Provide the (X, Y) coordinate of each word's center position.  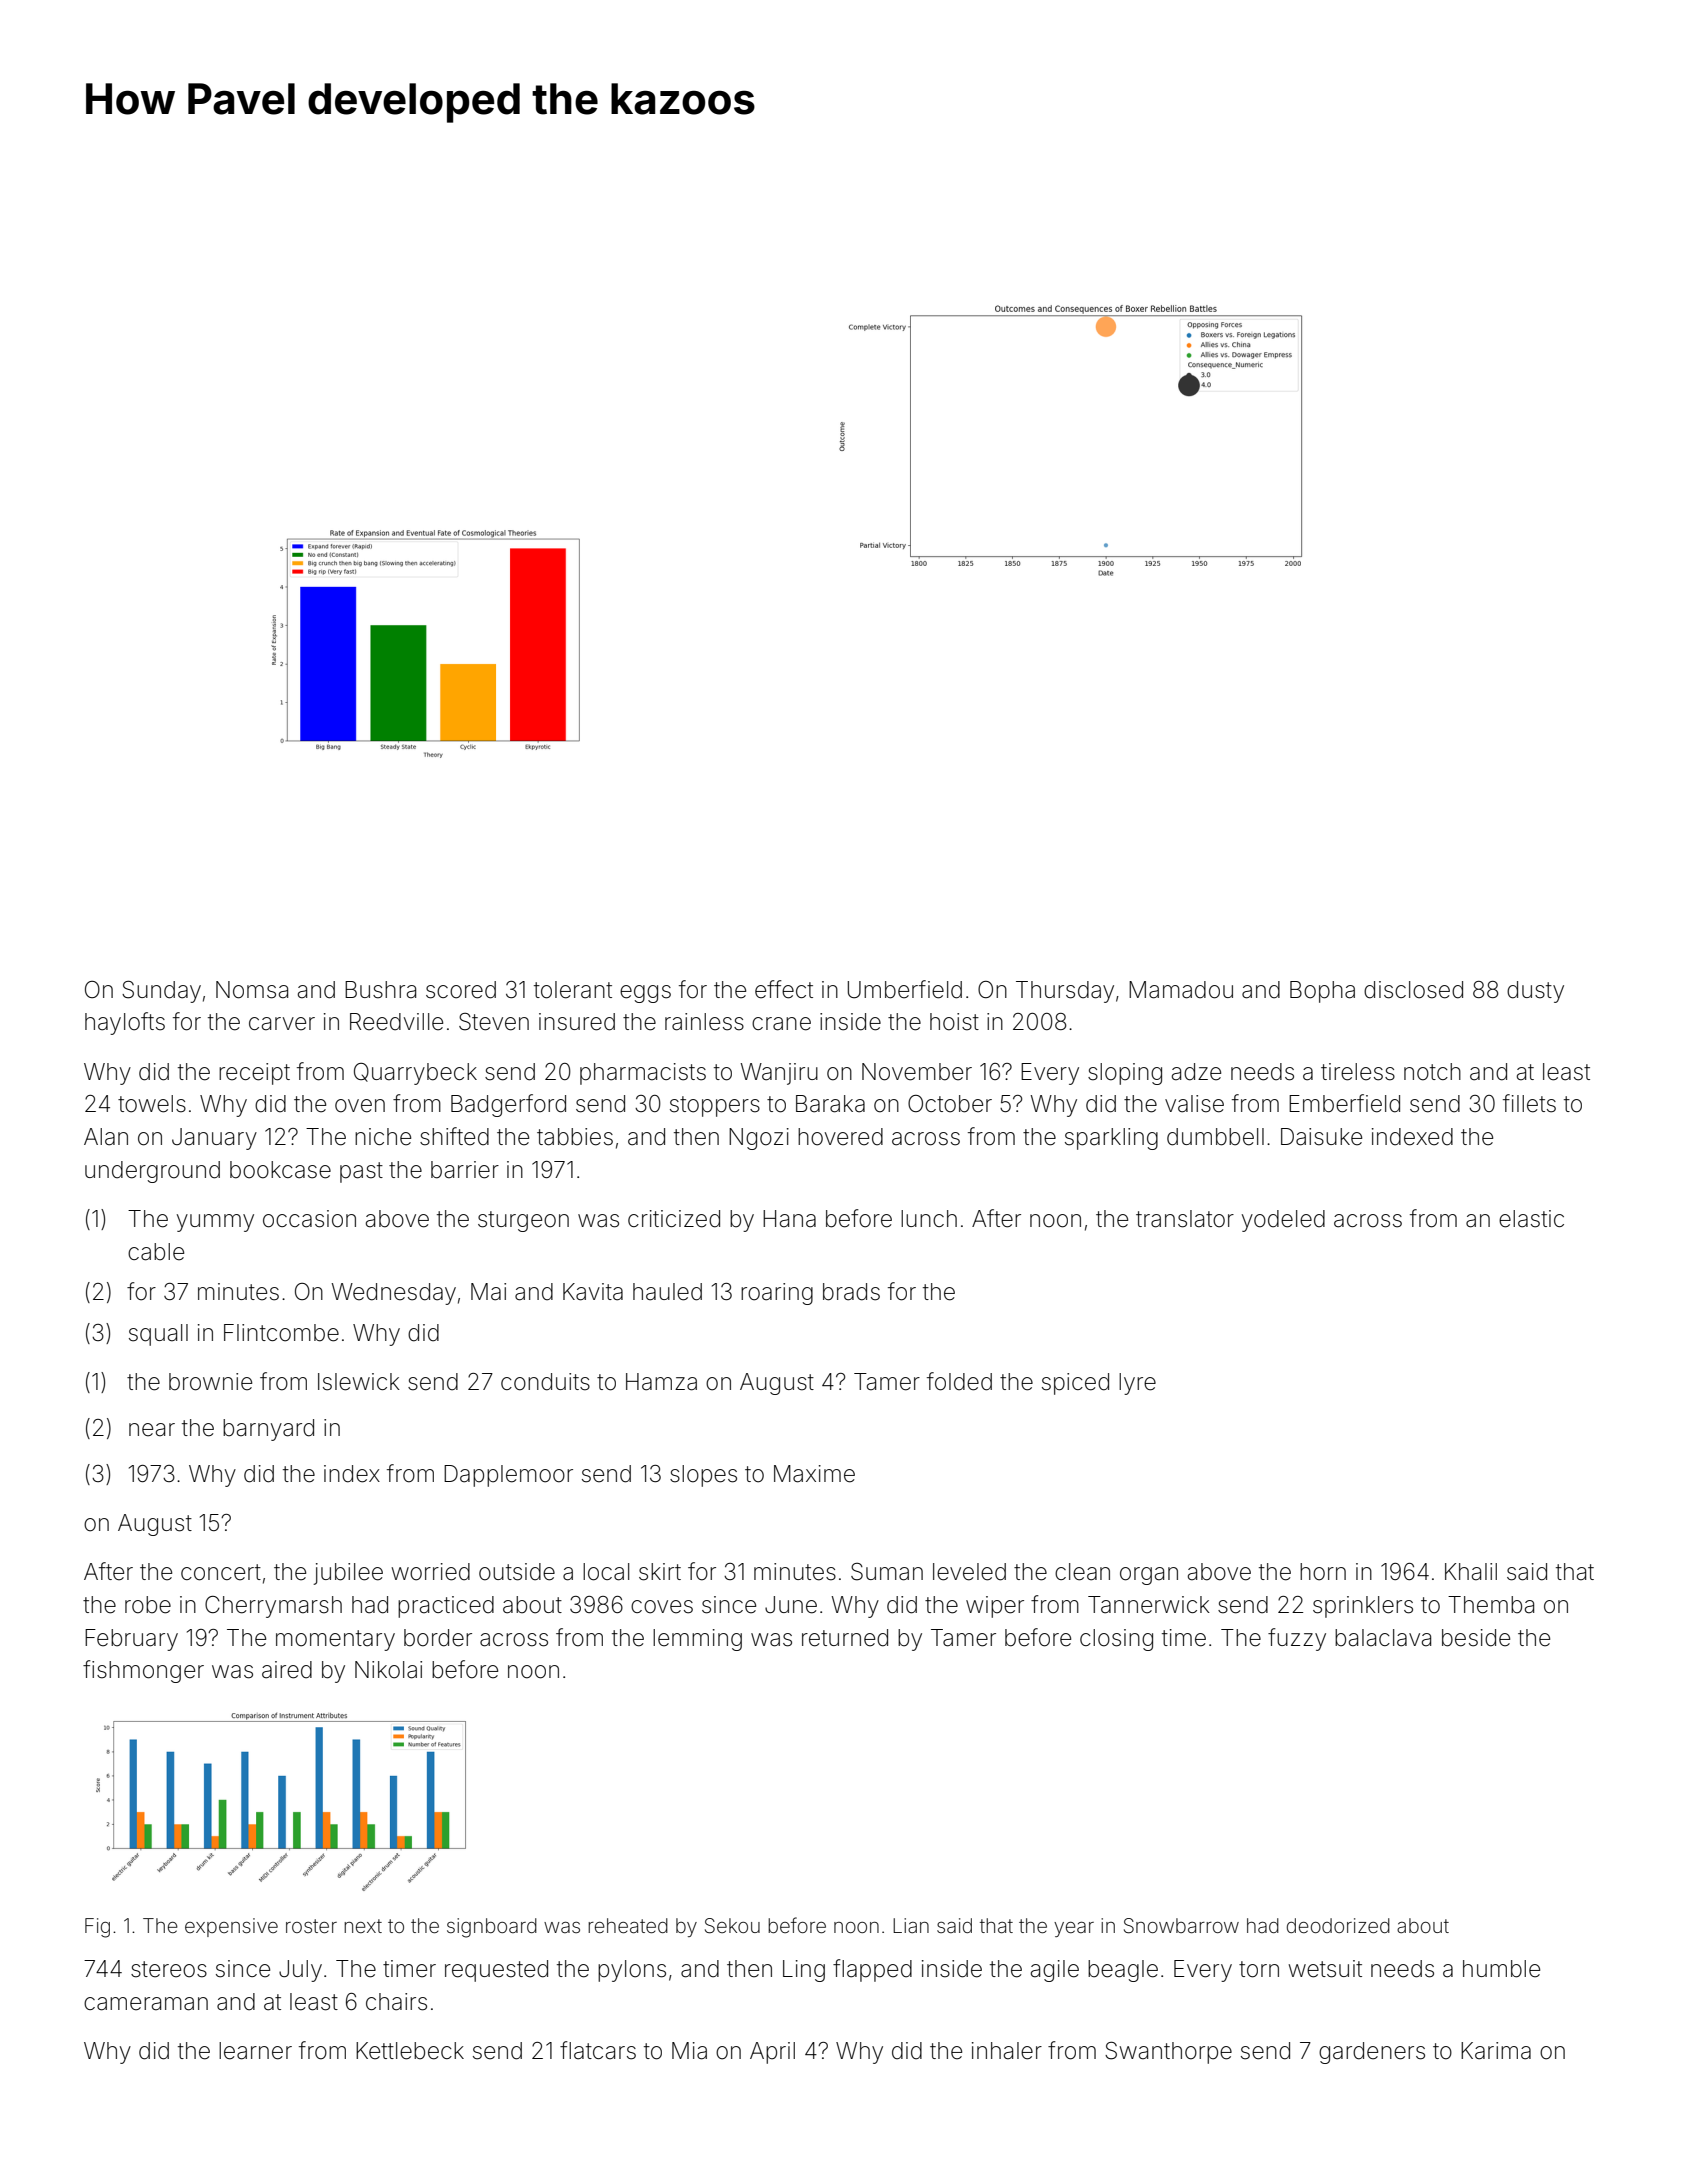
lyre (1137, 1384)
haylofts (125, 1023)
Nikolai (388, 1670)
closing (1116, 1640)
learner (255, 2051)
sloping (1125, 1074)
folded (959, 1381)
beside (1476, 1638)
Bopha (1322, 992)
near (152, 1430)
